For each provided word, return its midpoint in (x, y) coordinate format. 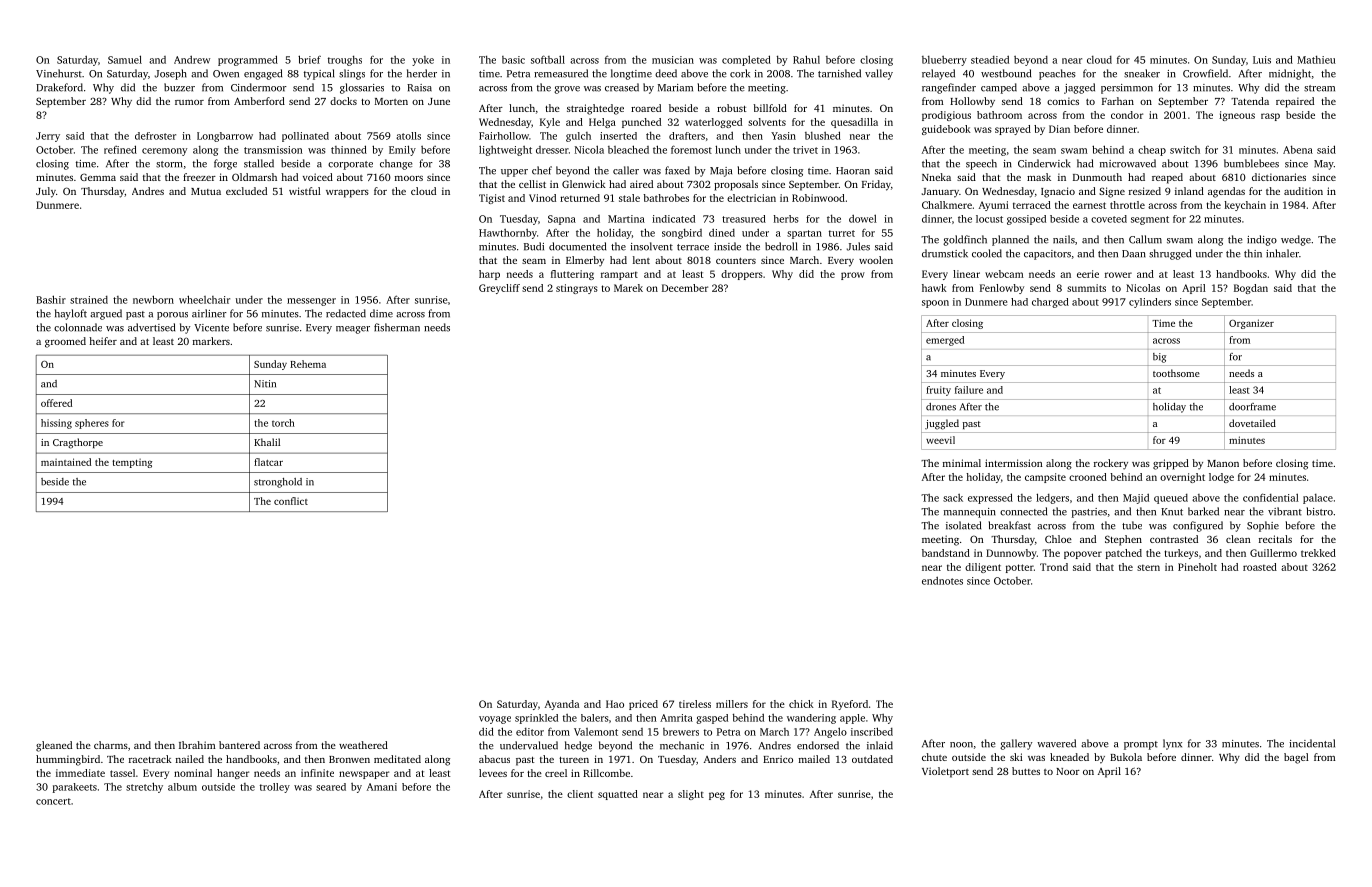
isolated (963, 525)
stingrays (577, 289)
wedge (1296, 240)
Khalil (267, 442)
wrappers (347, 194)
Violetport (945, 772)
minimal (962, 463)
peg (717, 796)
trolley (275, 788)
